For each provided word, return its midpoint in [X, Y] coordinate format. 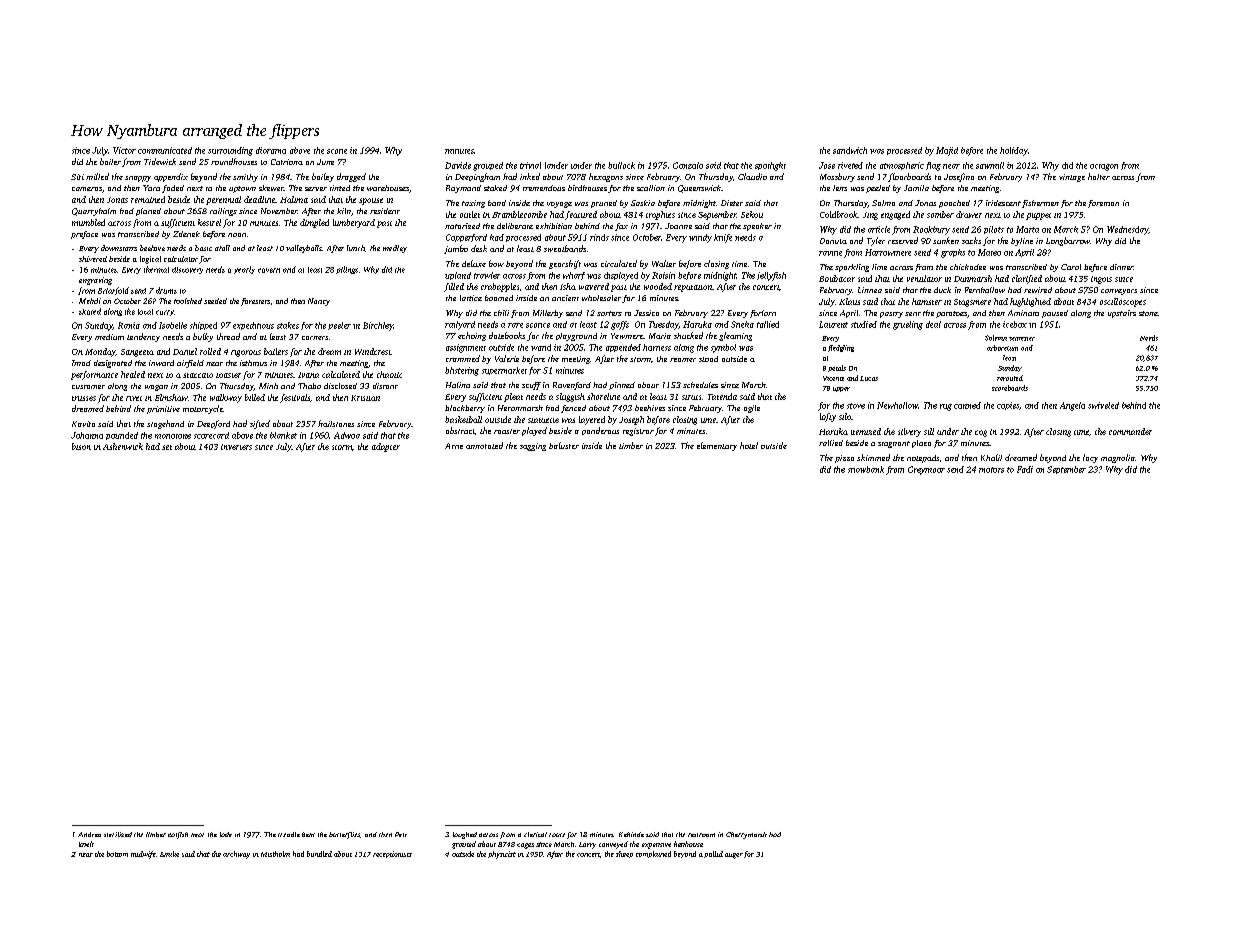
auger [734, 856]
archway [236, 855]
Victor [124, 150]
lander [556, 165]
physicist [502, 855]
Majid [947, 151]
